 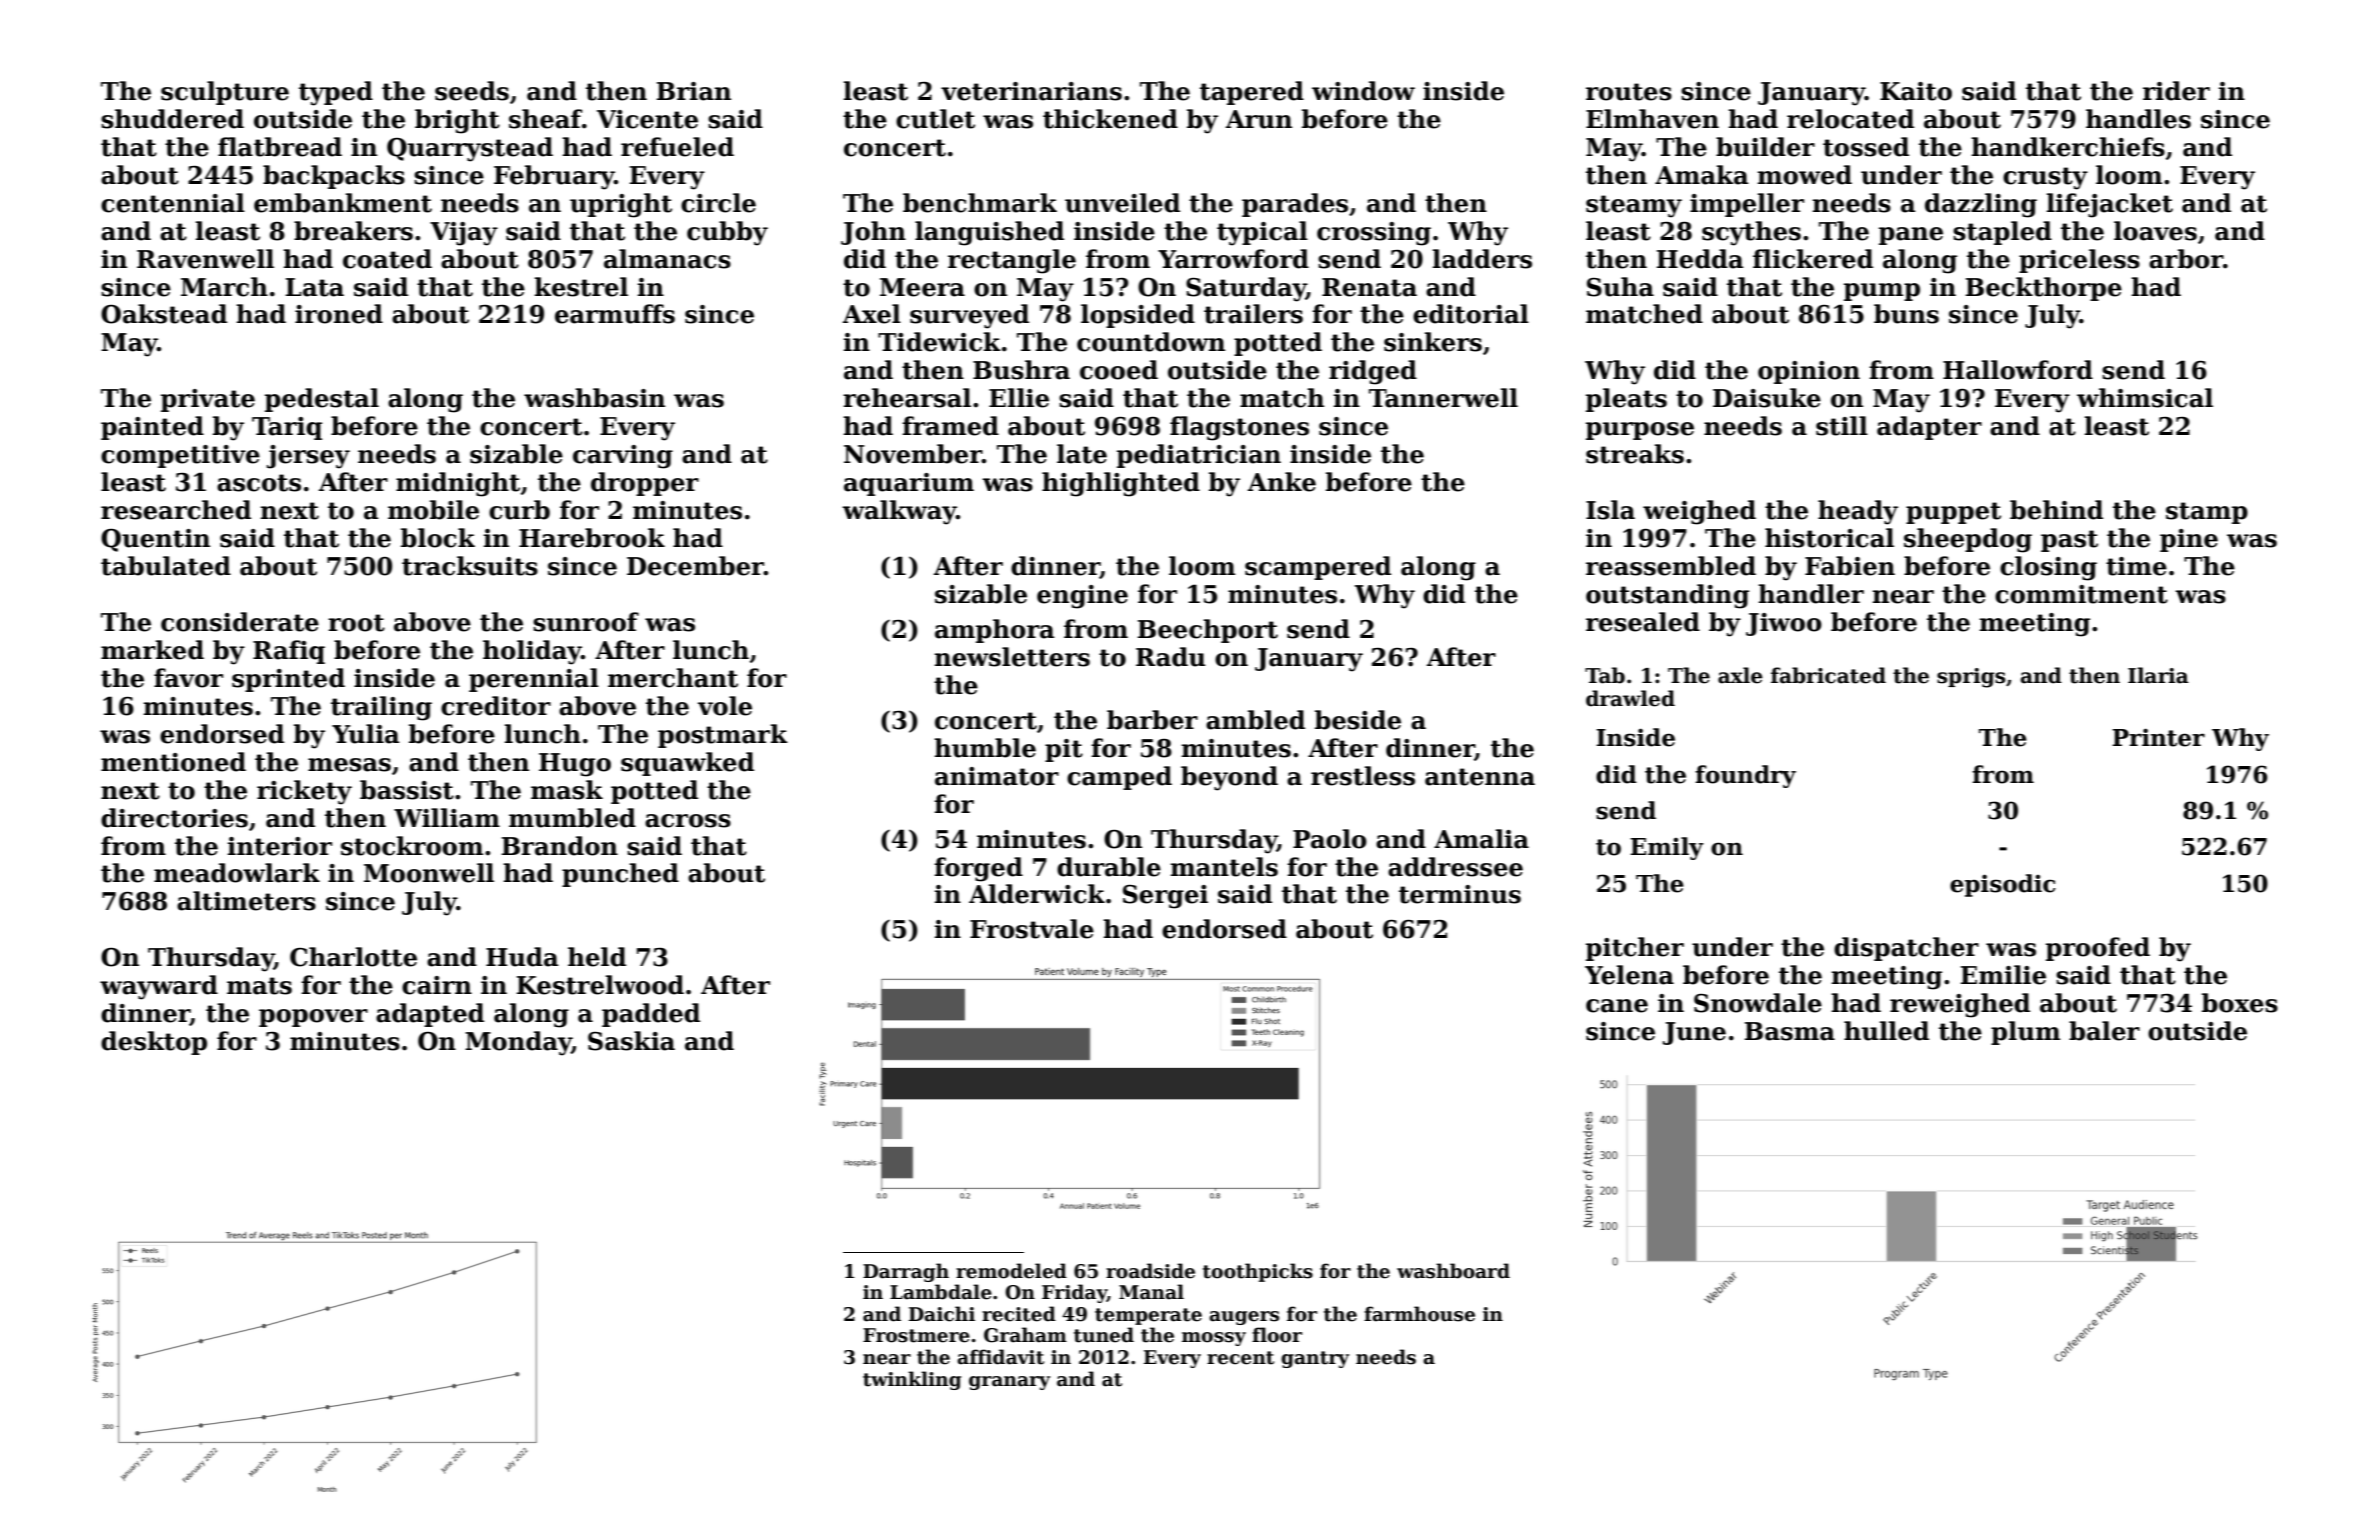 I want to click on Darragh, so click(x=906, y=1272).
